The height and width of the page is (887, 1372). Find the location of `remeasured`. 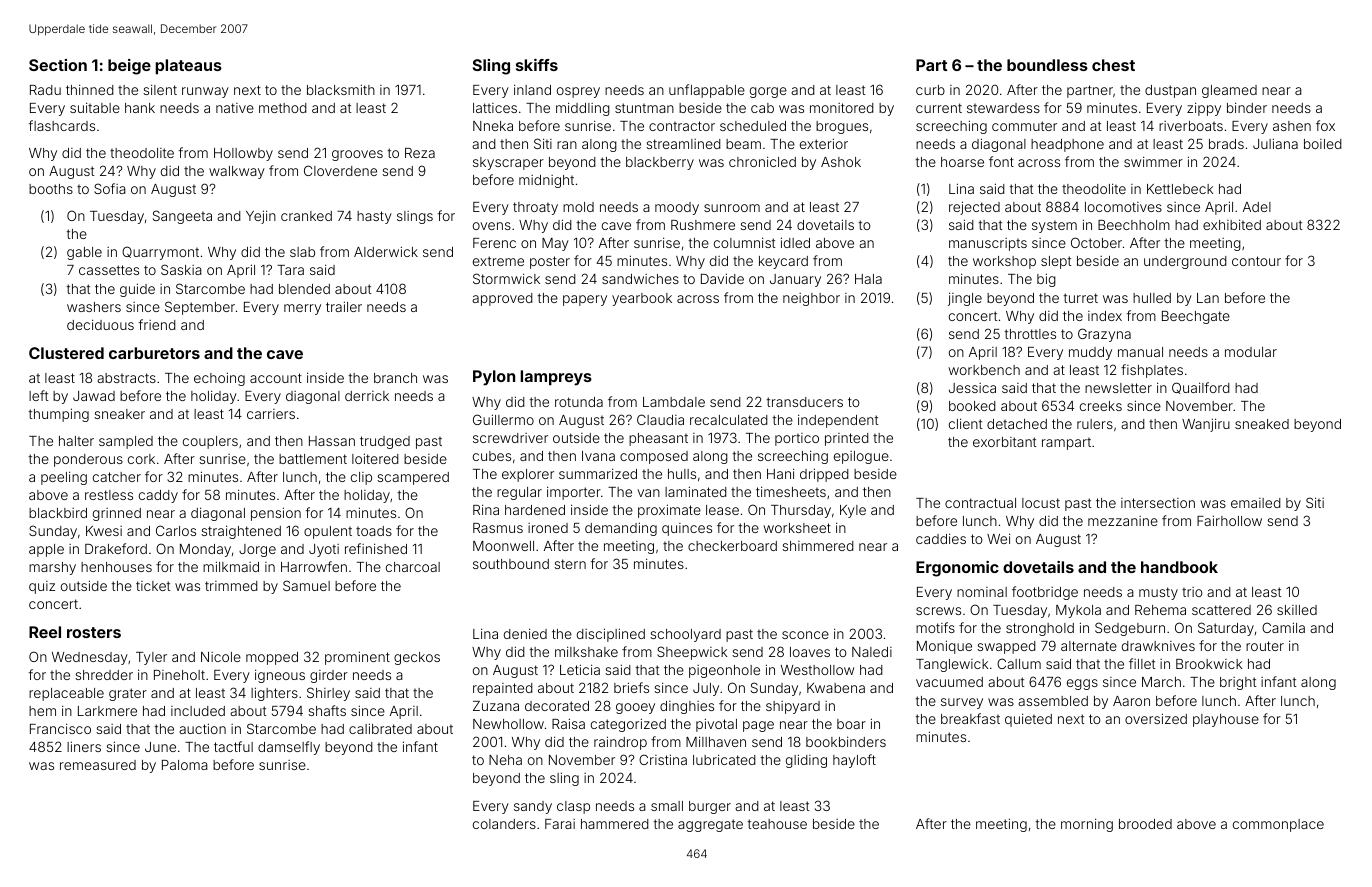

remeasured is located at coordinates (98, 765).
